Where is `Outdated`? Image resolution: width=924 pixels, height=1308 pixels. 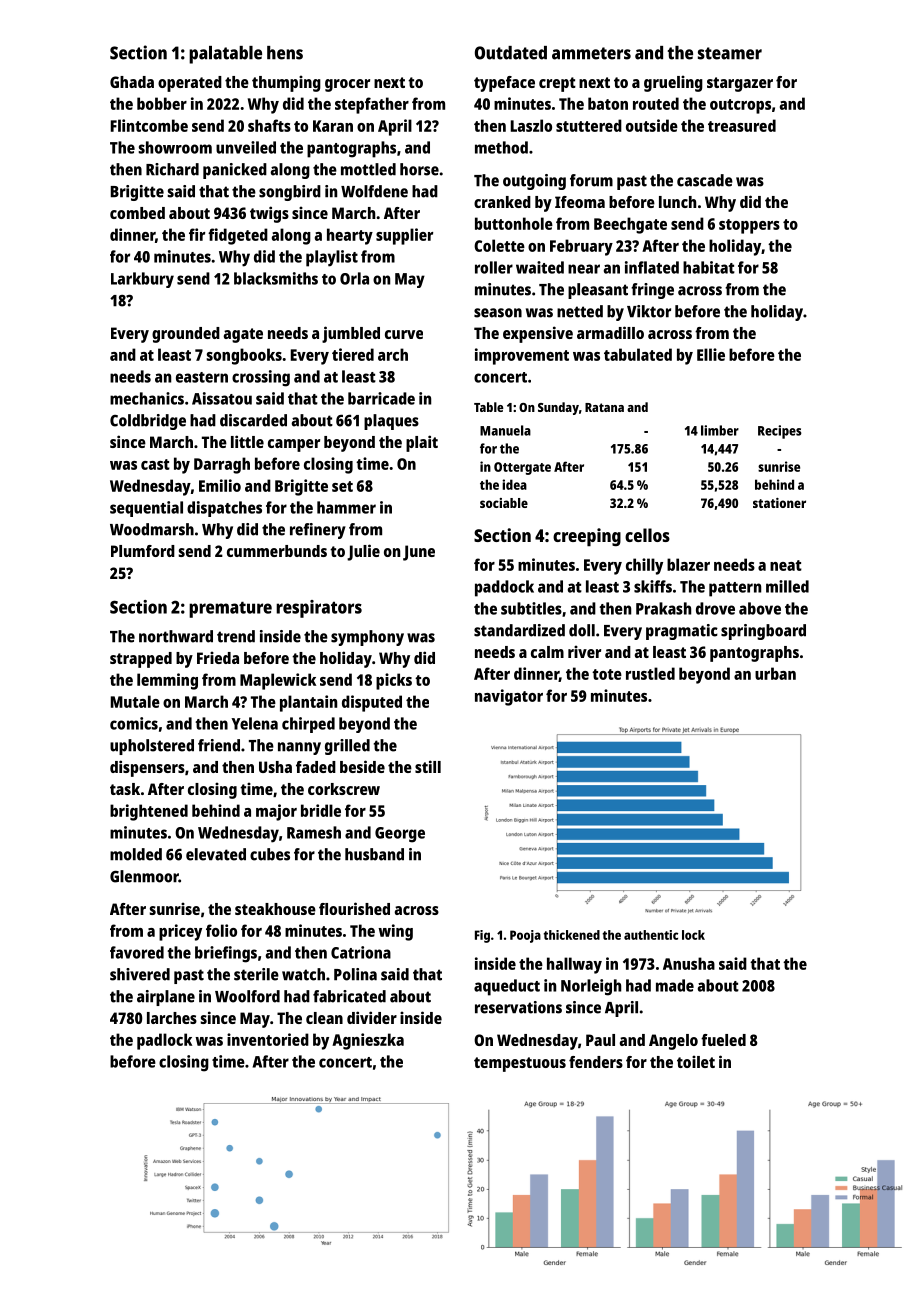 Outdated is located at coordinates (511, 53).
